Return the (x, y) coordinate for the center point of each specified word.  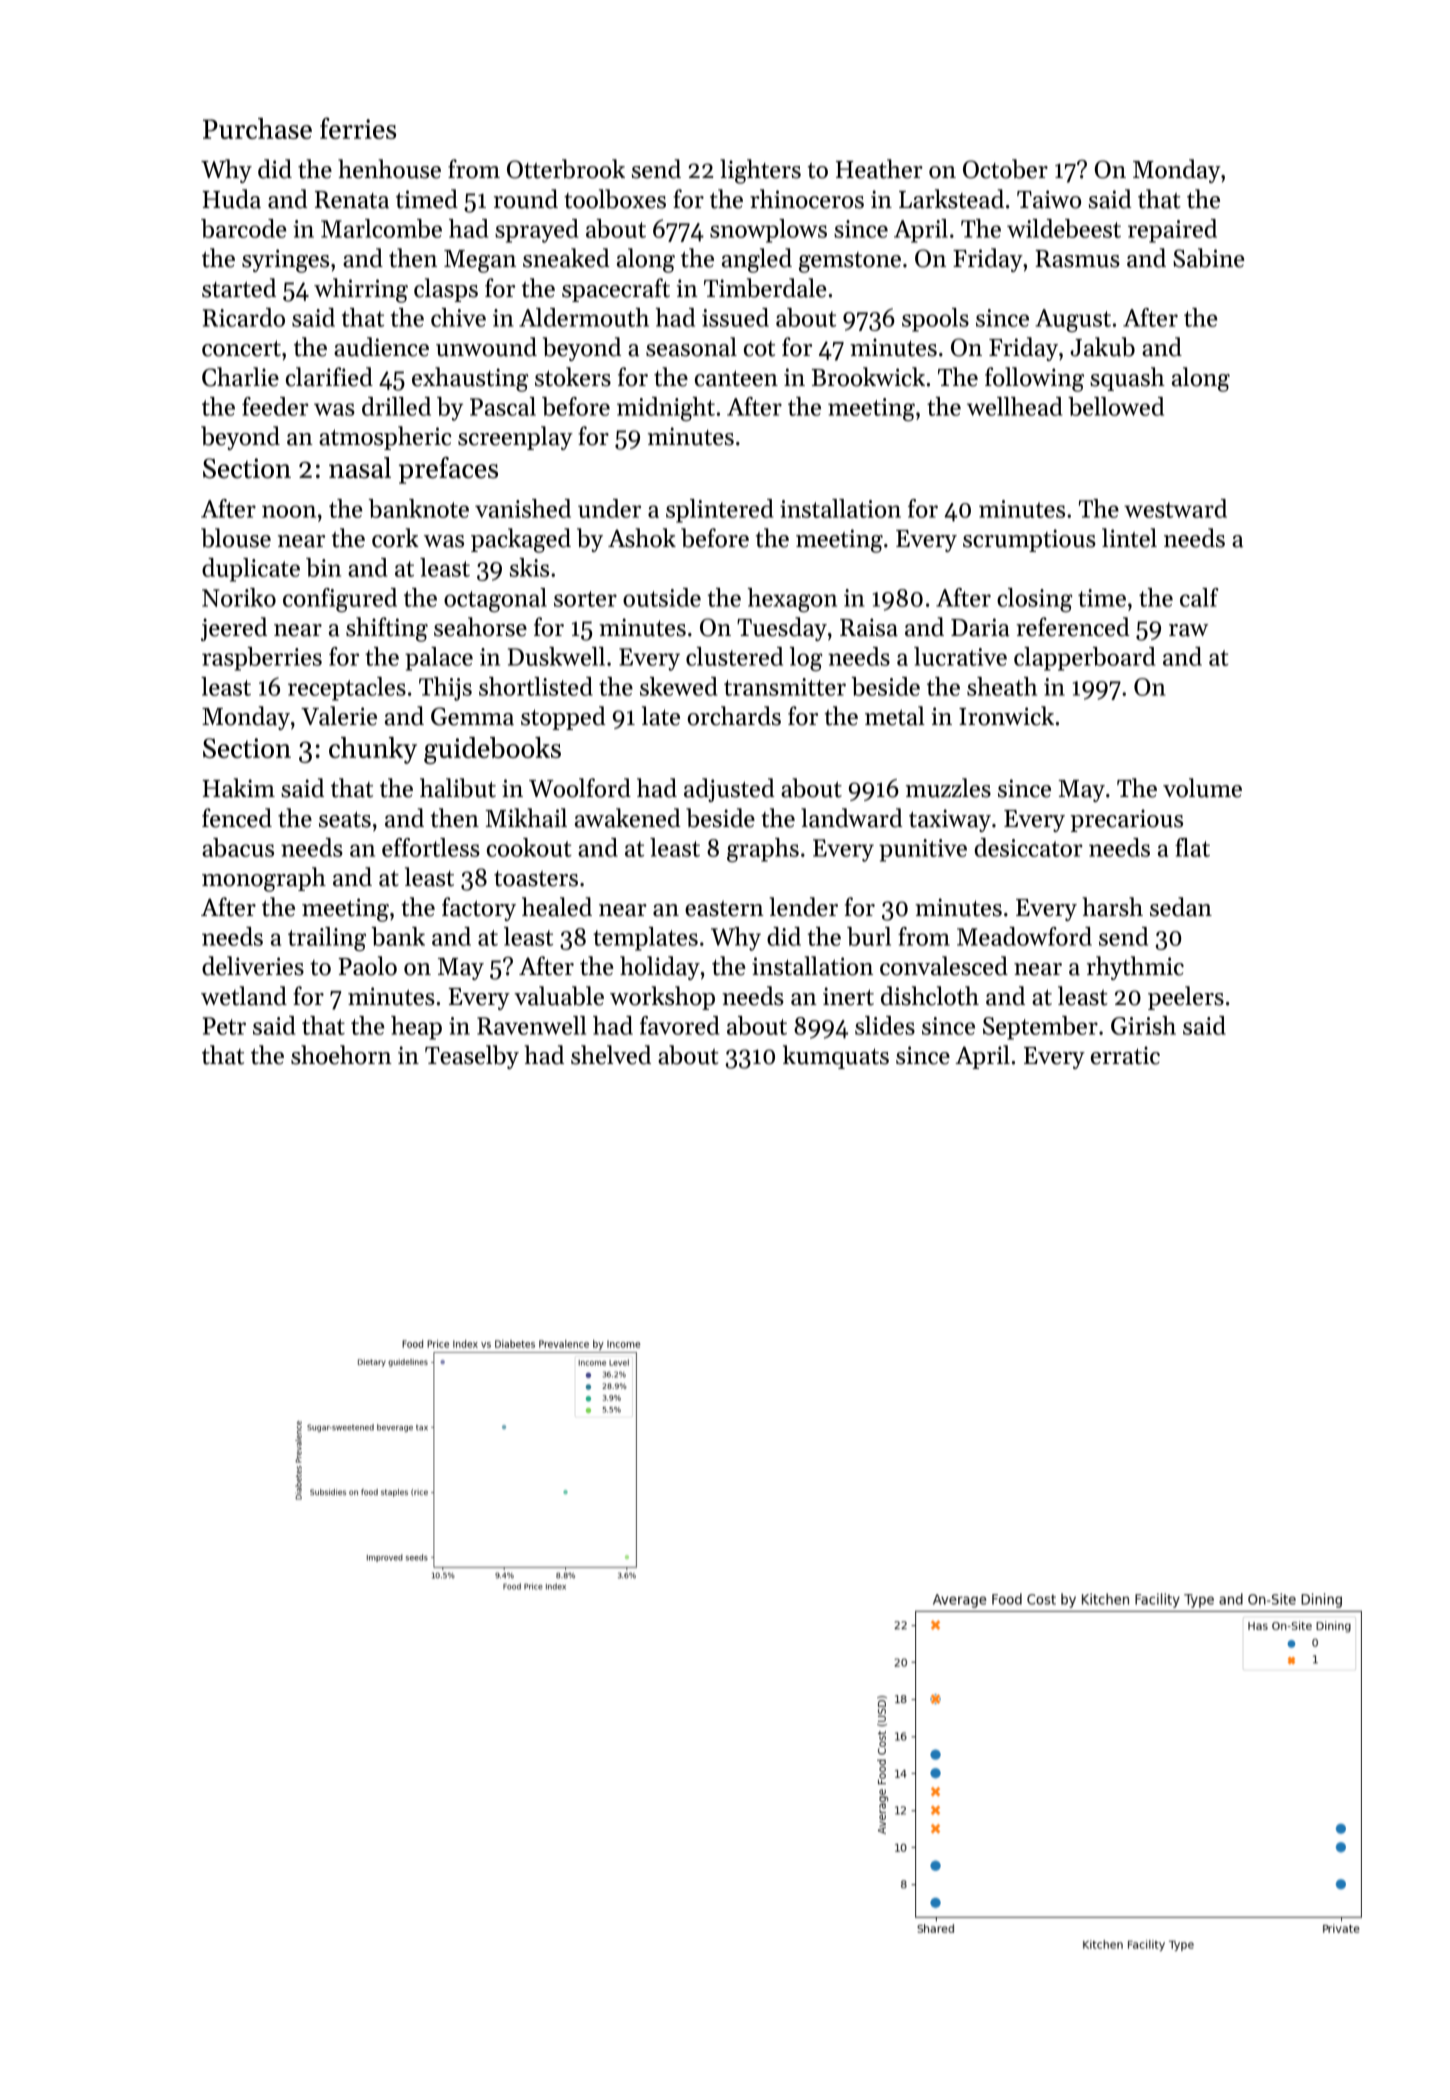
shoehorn (341, 1055)
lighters (760, 171)
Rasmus (1077, 259)
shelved (611, 1055)
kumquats (836, 1057)
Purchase (257, 128)
